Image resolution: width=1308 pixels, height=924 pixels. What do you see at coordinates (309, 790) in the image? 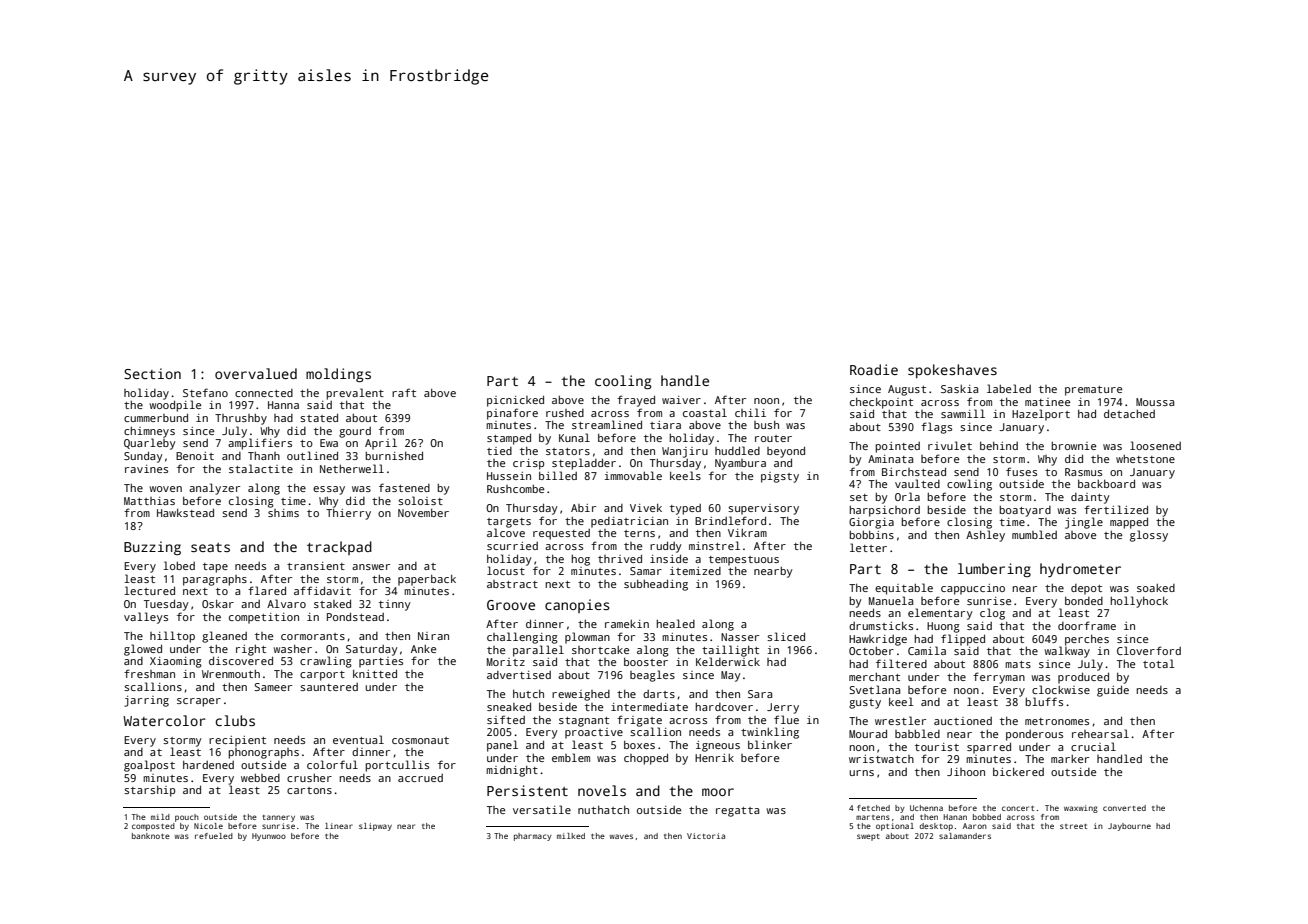
I see `cartons` at bounding box center [309, 790].
